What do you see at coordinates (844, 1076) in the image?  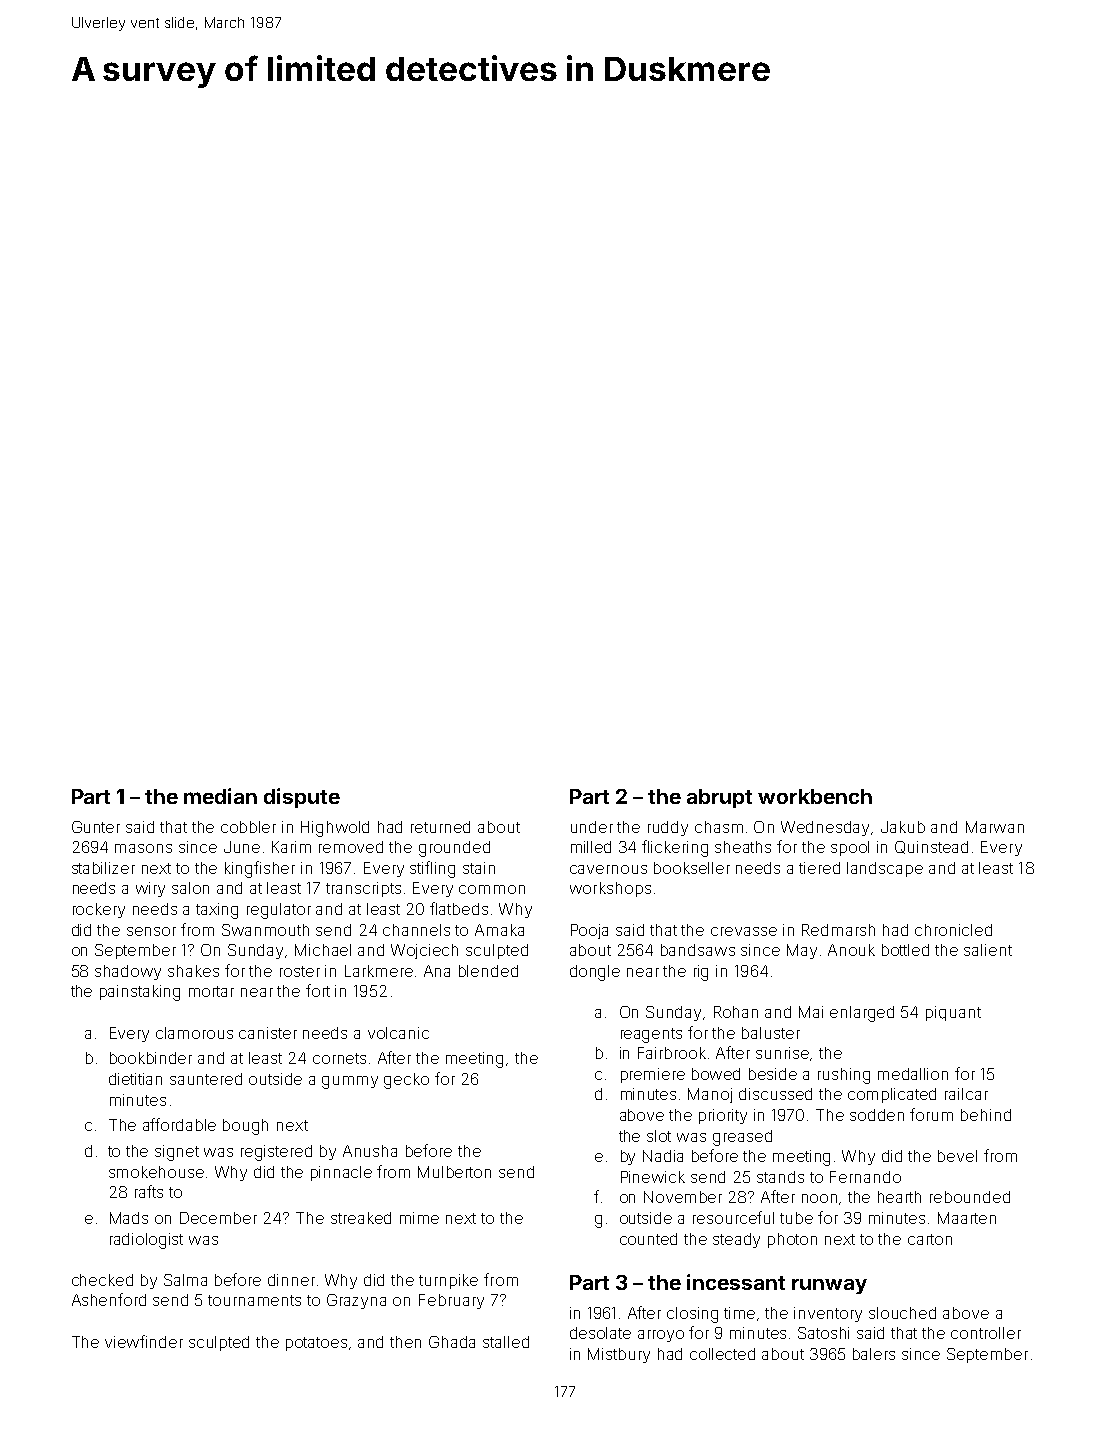 I see `rushing` at bounding box center [844, 1076].
